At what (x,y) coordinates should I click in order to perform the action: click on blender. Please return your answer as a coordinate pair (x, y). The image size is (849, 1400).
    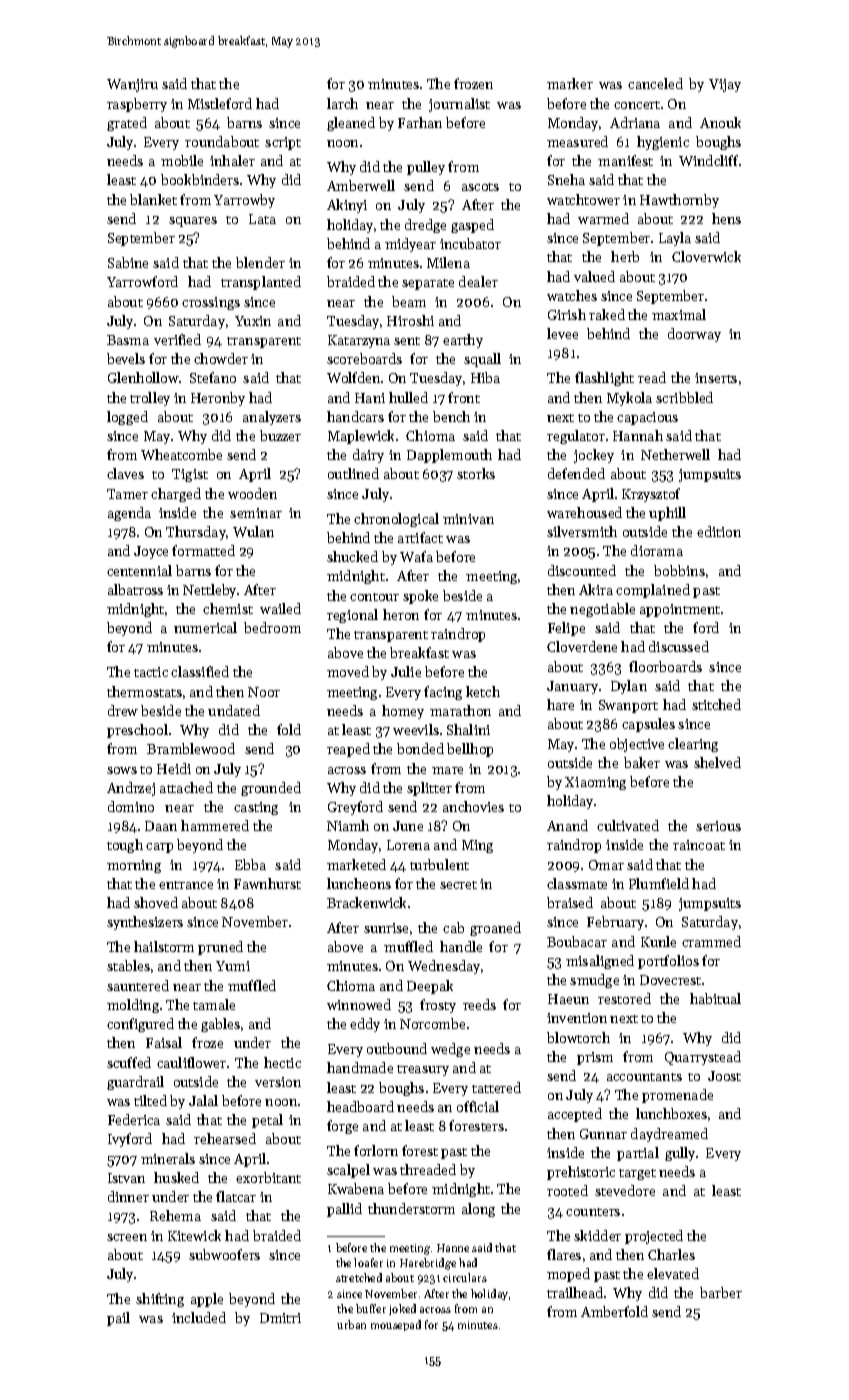
    Looking at the image, I should click on (260, 262).
